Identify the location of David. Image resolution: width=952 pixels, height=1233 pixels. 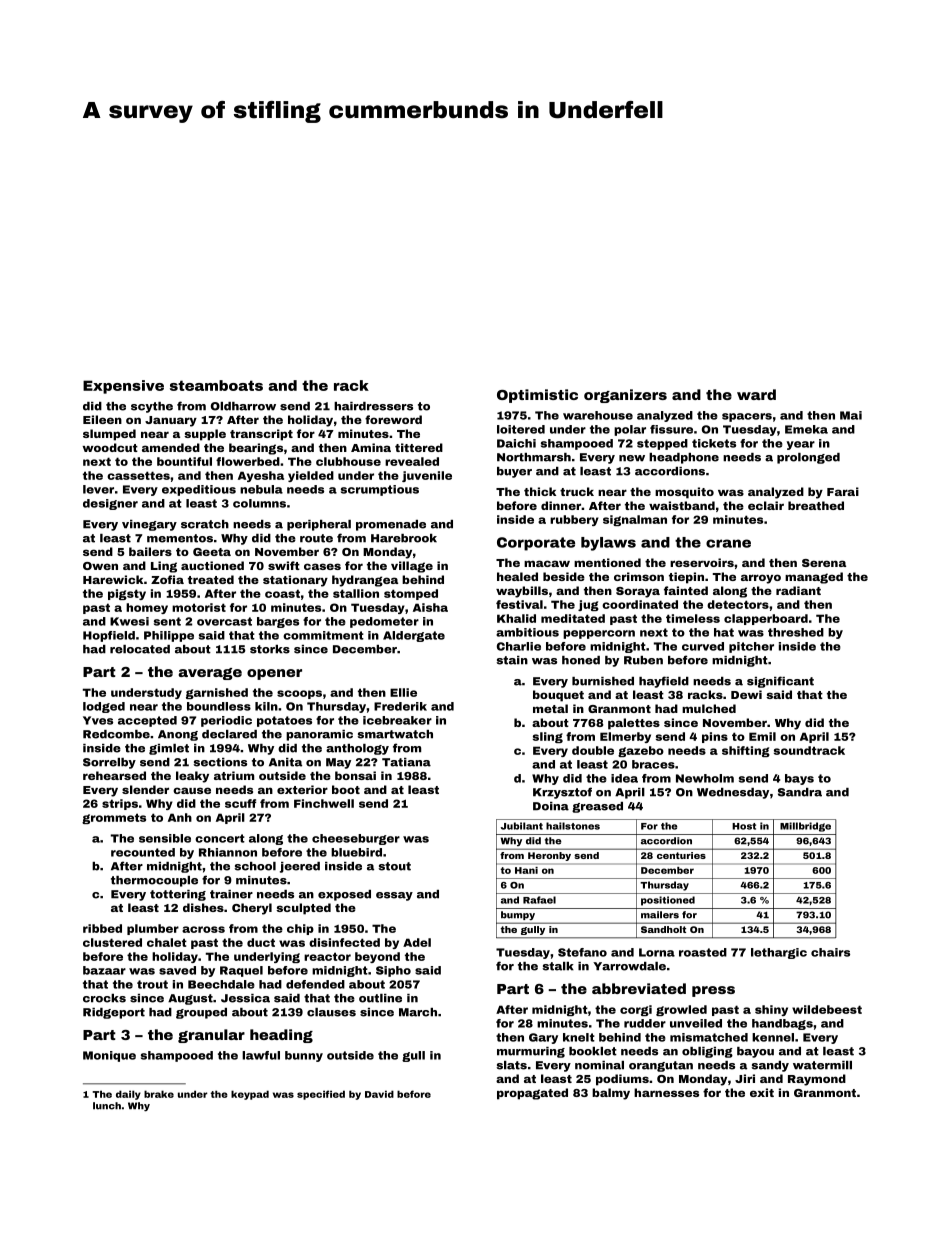
(379, 1094).
